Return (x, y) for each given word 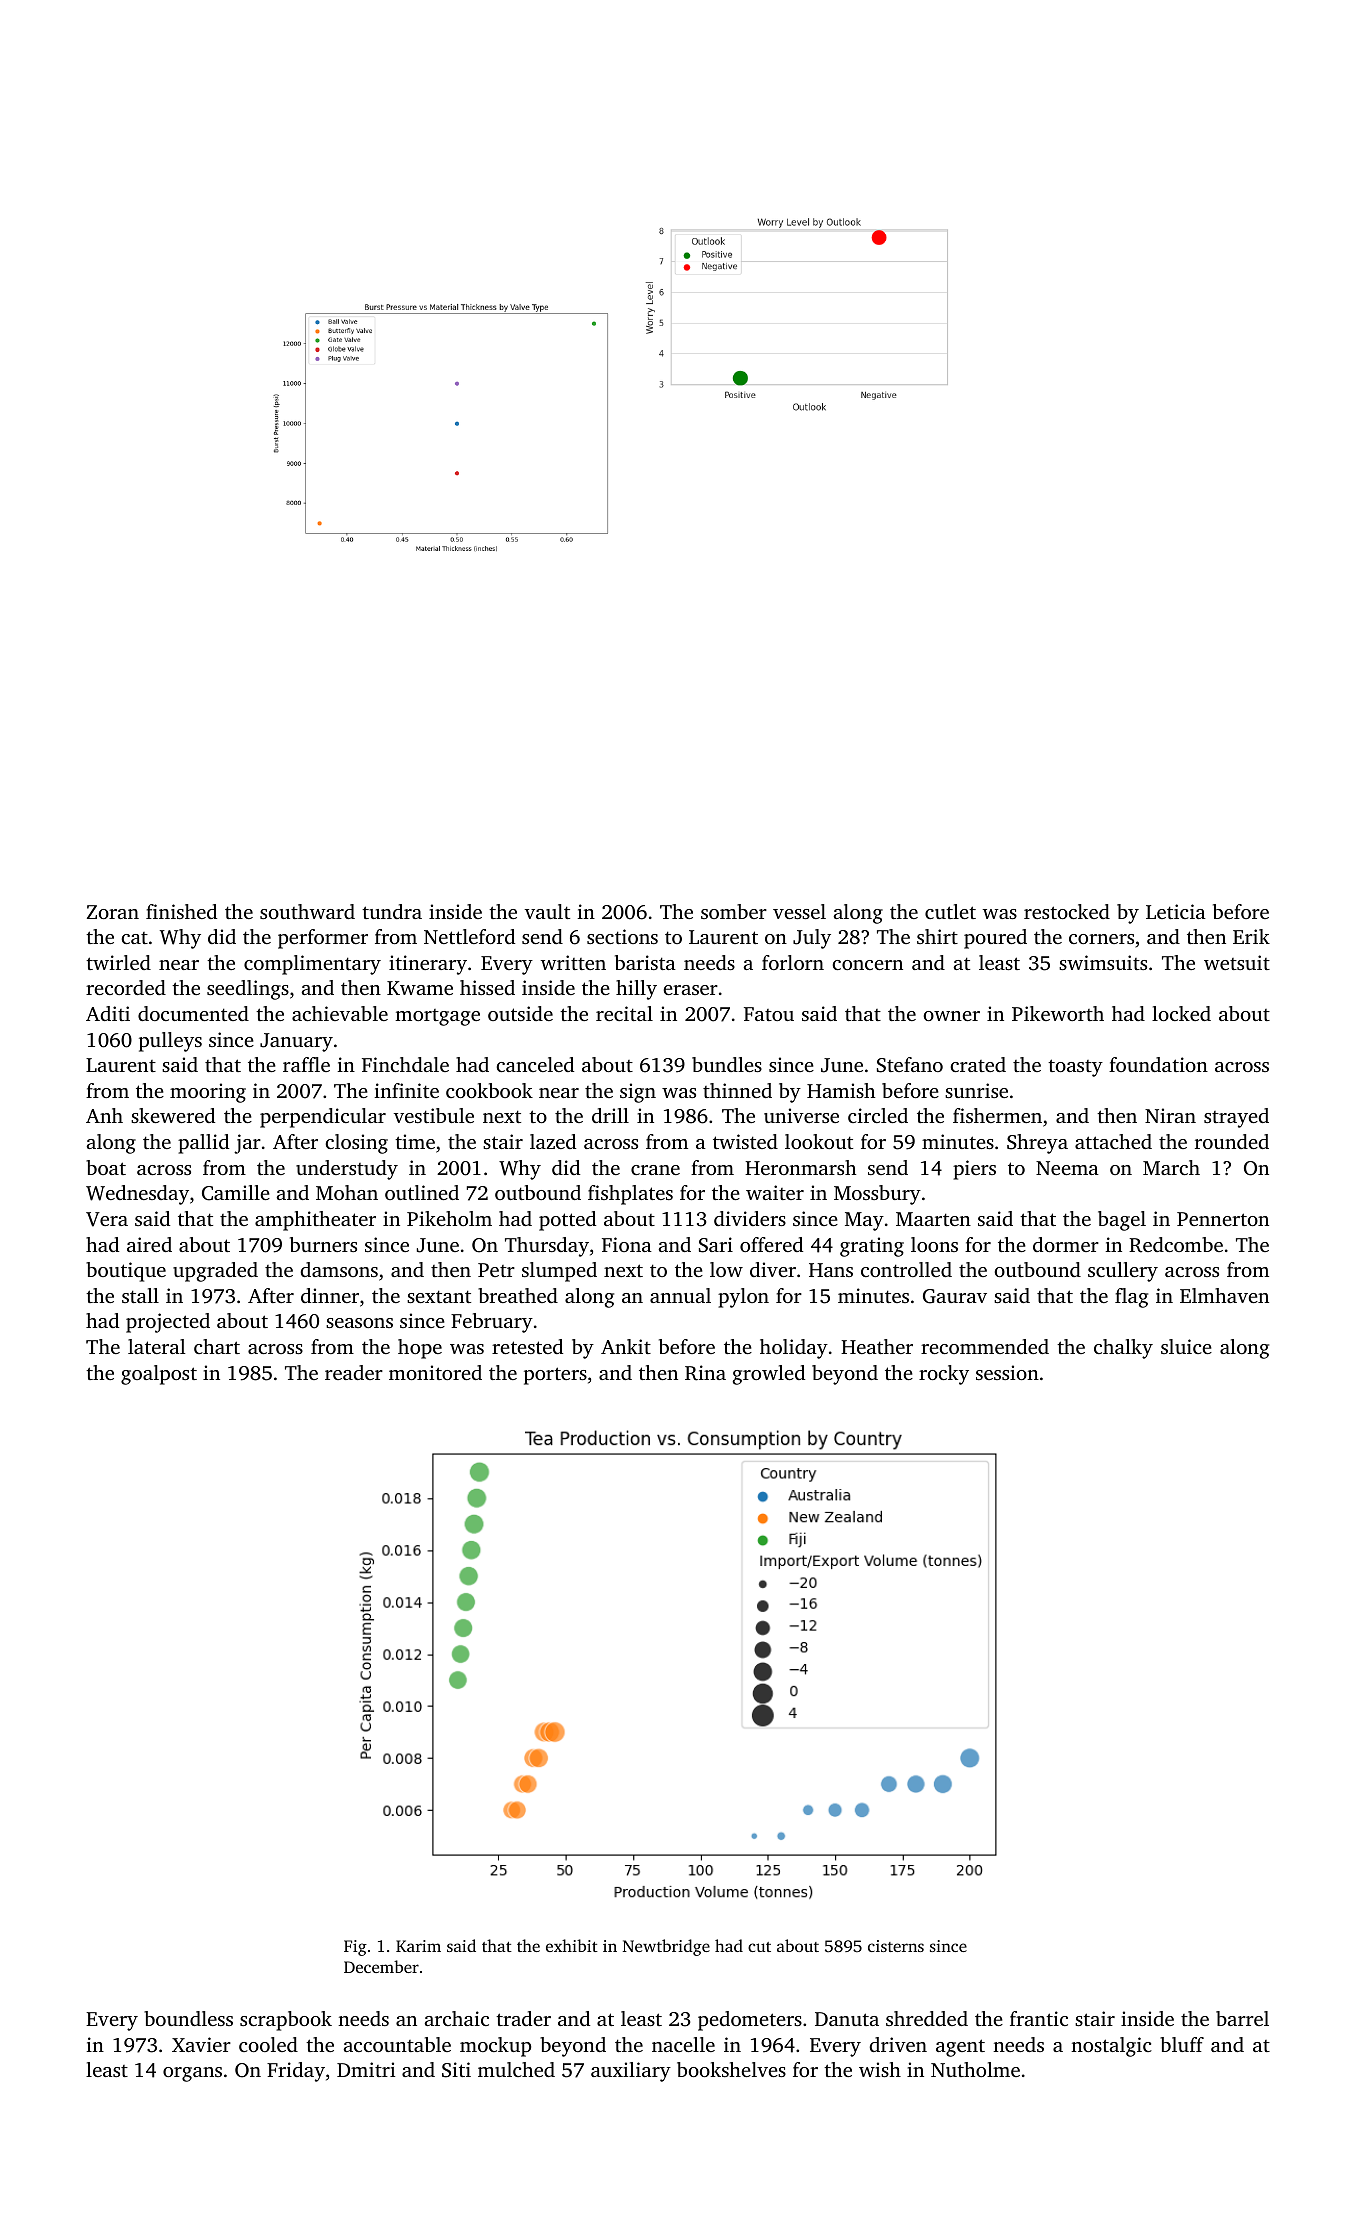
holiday (794, 1349)
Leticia (1176, 911)
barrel (1242, 2018)
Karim (418, 1946)
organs (192, 2074)
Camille (236, 1193)
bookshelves (731, 2069)
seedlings (248, 990)
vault (547, 911)
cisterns (896, 1946)
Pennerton (1223, 1219)
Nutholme (975, 2069)
